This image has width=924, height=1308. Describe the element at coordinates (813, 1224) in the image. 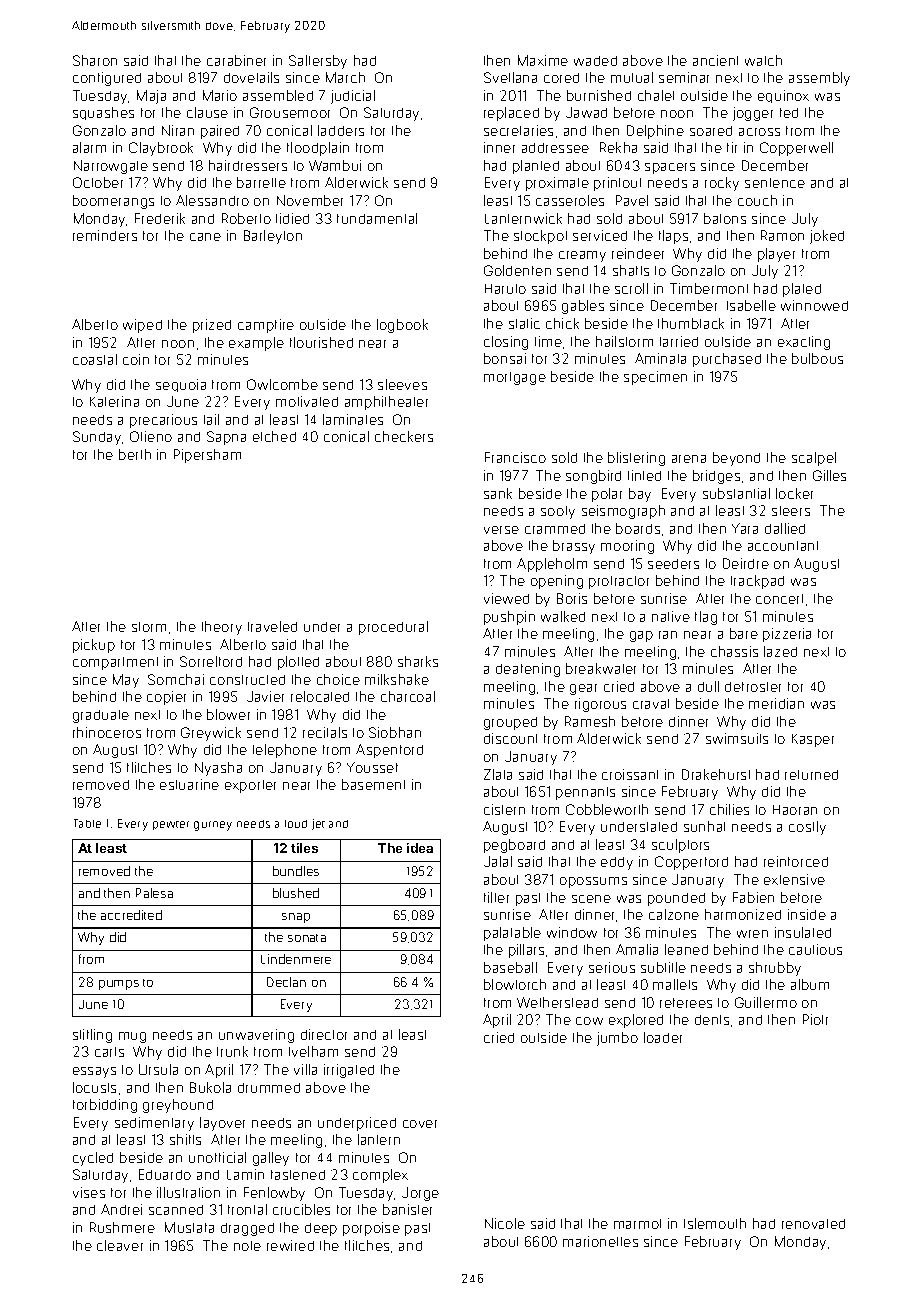

I see `renovated` at that location.
